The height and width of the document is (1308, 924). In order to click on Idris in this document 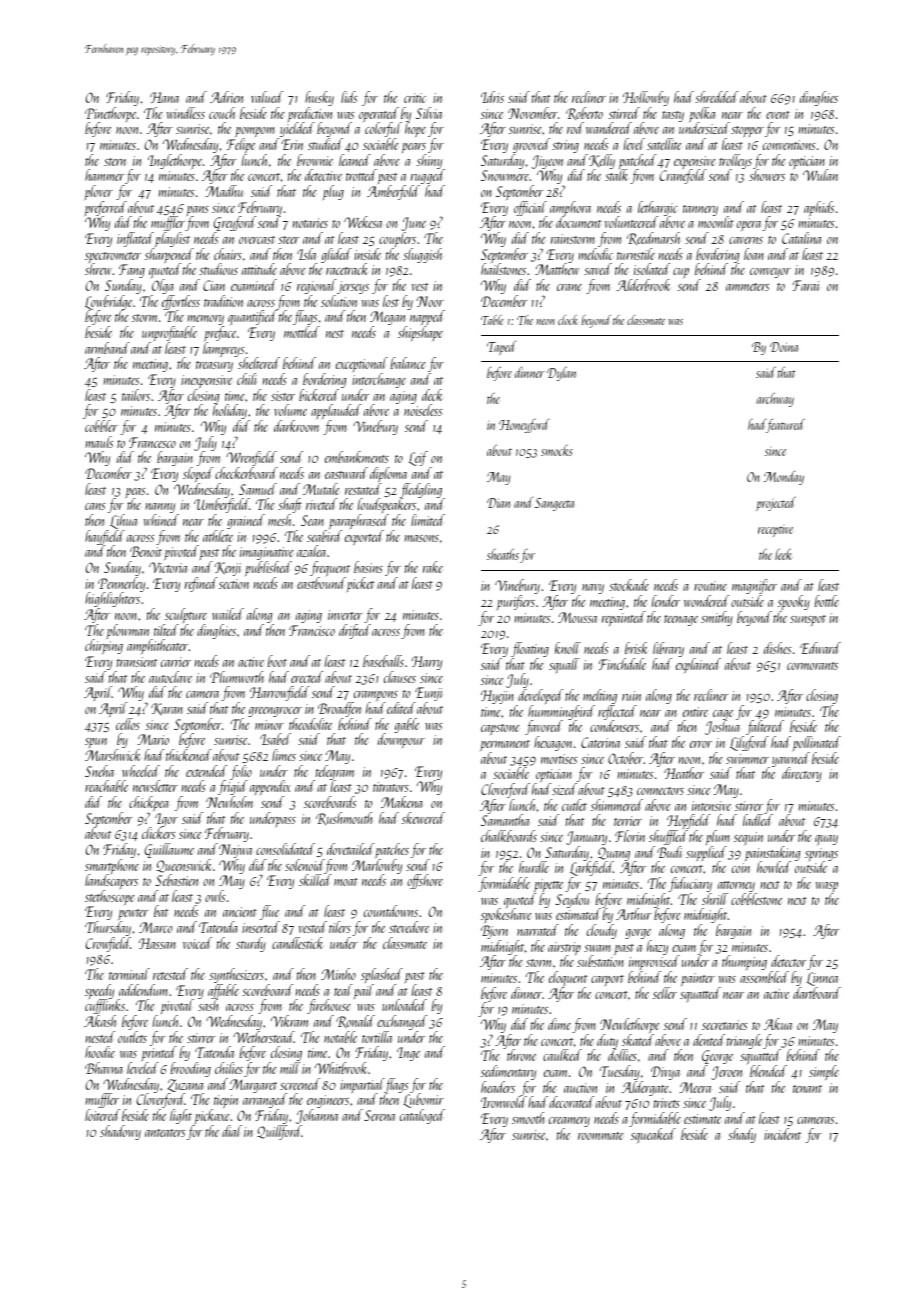, I will do `click(492, 97)`.
